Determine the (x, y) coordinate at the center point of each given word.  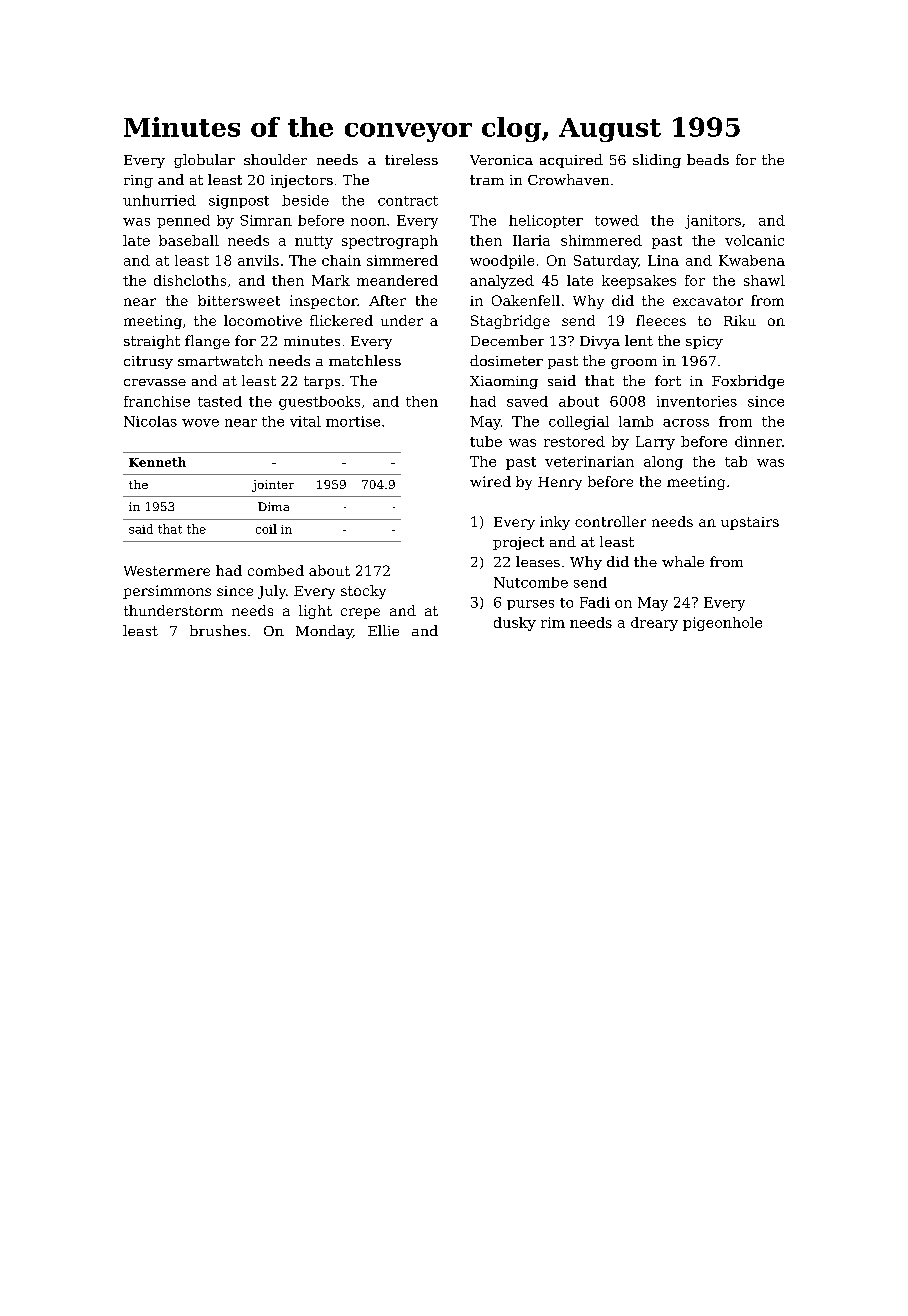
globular (204, 161)
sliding (657, 161)
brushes (218, 630)
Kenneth (157, 462)
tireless (411, 159)
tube (486, 441)
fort (668, 380)
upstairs (750, 523)
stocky (363, 592)
